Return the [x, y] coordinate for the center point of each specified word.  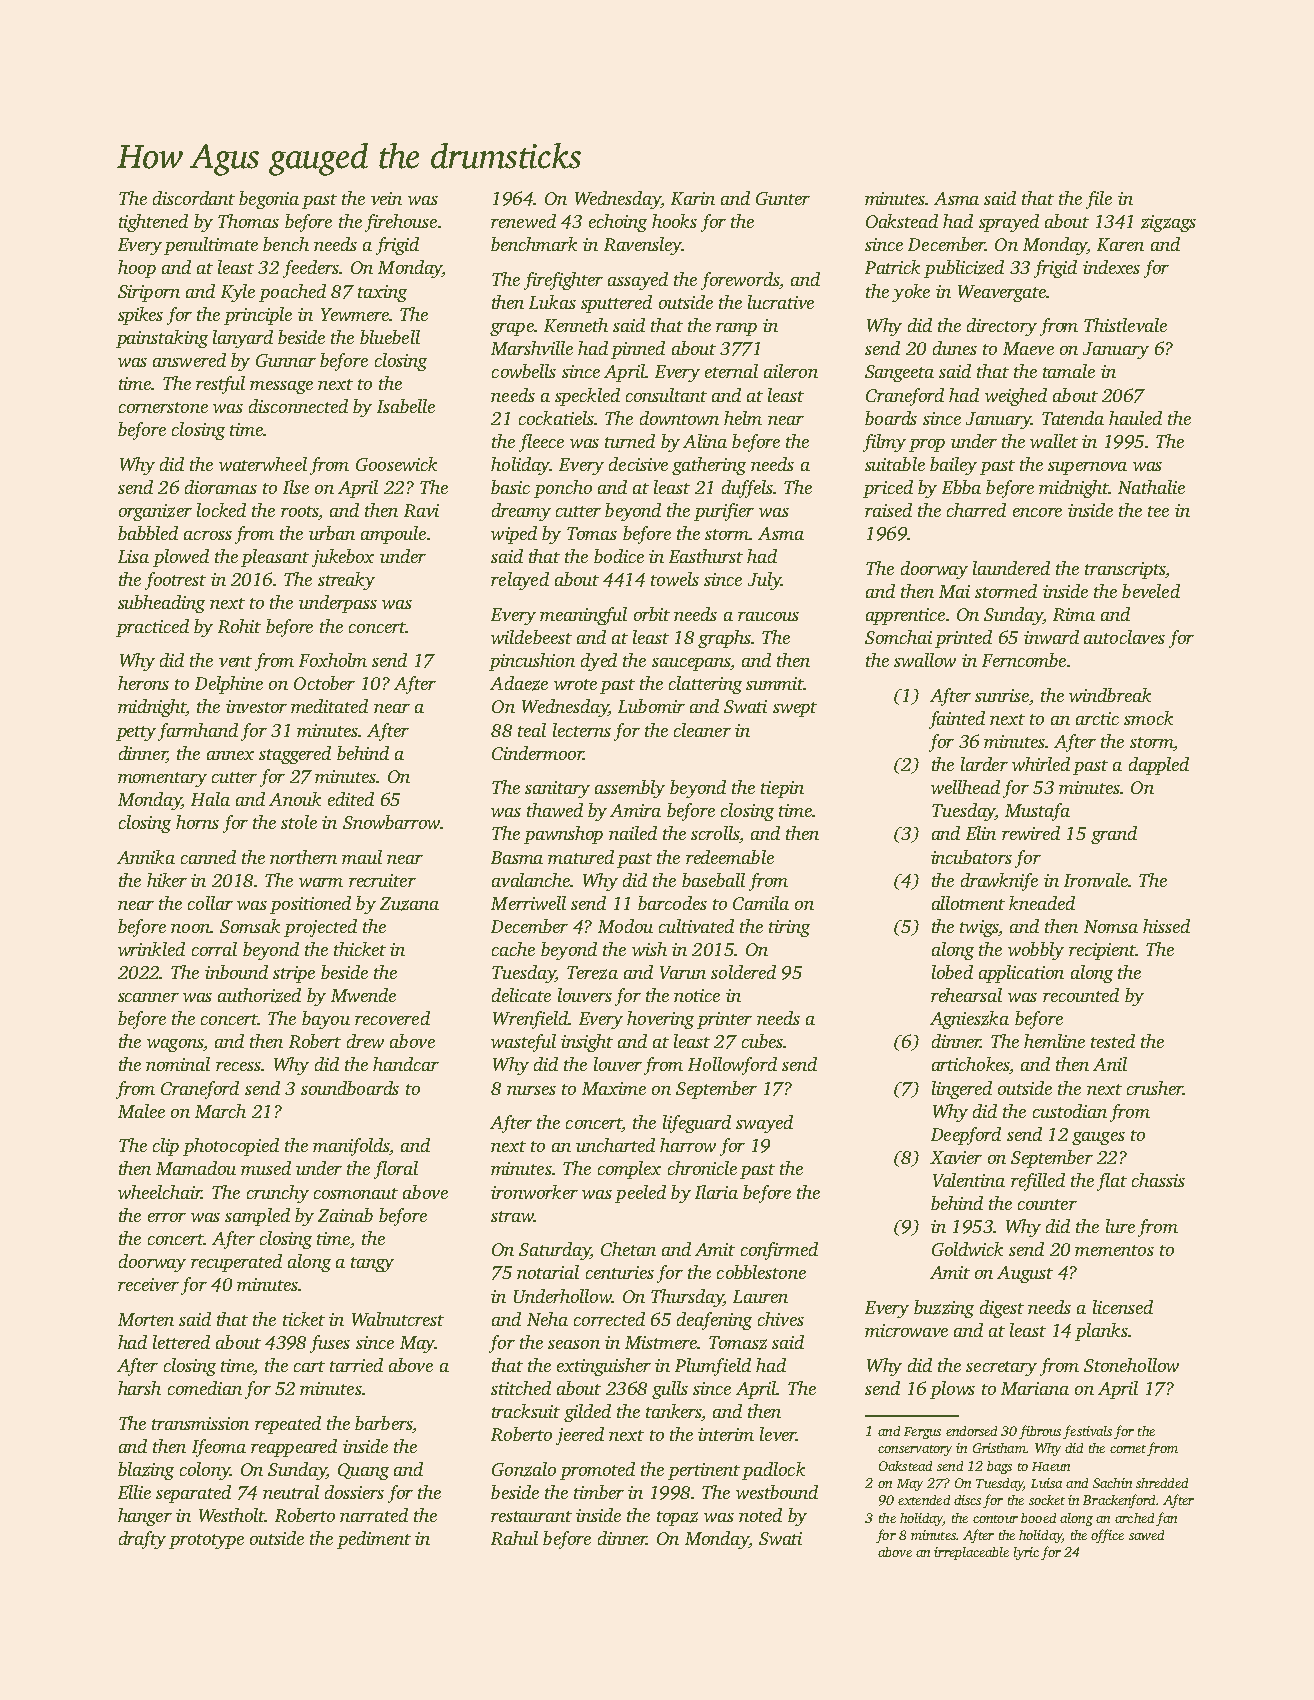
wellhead [965, 787]
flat [1112, 1182]
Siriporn [149, 293]
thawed [555, 810]
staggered [295, 755]
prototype [206, 1541]
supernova [1087, 468]
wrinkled [151, 949]
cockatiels [556, 418]
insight [587, 1043]
